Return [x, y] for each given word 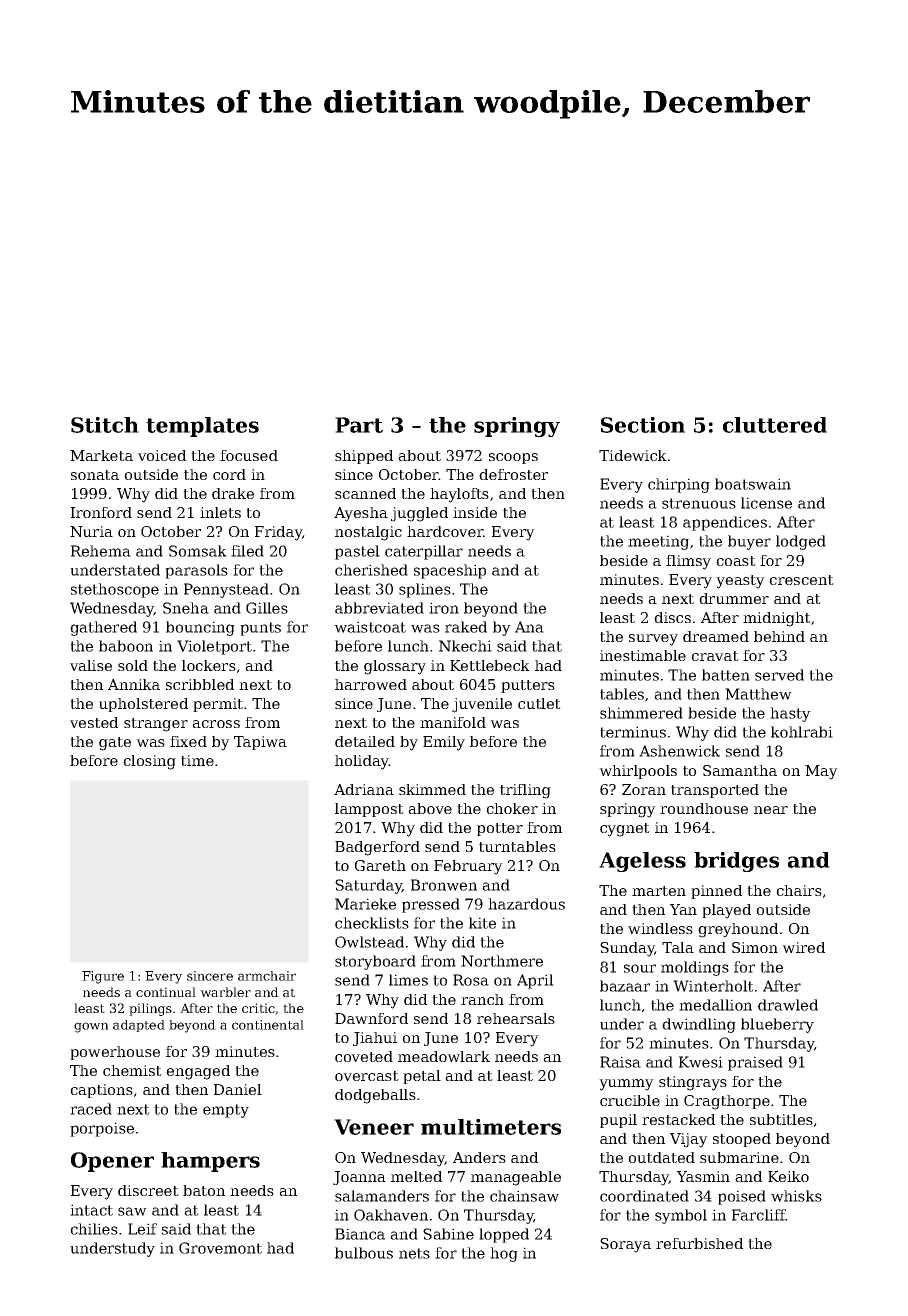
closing [149, 762]
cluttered [775, 425]
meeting [658, 542]
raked [466, 627]
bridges [736, 862]
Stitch [105, 425]
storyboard [375, 962]
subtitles [781, 1119]
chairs [799, 890]
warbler [225, 992]
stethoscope [115, 590]
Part [359, 425]
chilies [94, 1229]
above [430, 808]
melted [416, 1176]
